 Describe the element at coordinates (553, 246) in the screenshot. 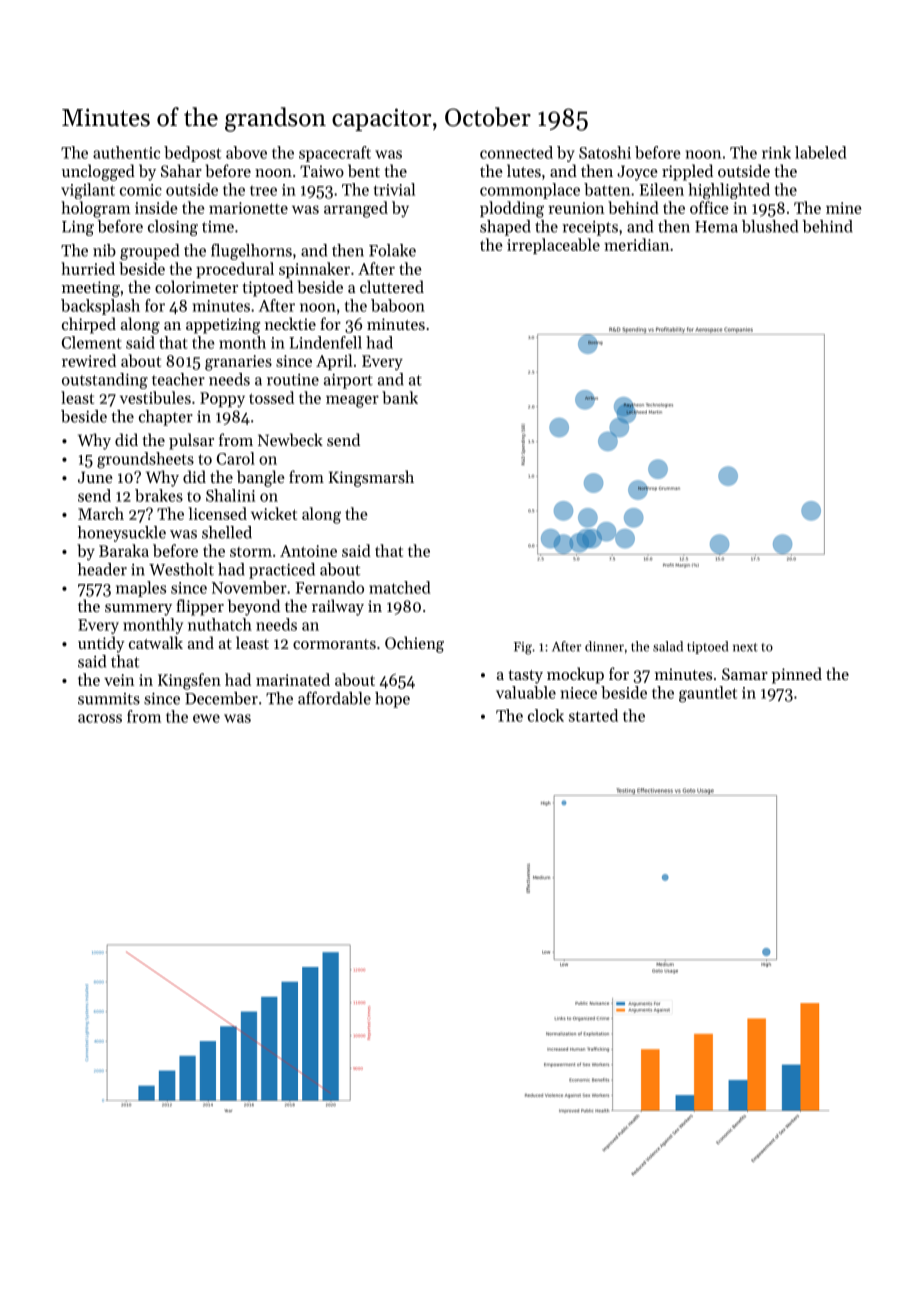

I see `irreplaceable` at that location.
